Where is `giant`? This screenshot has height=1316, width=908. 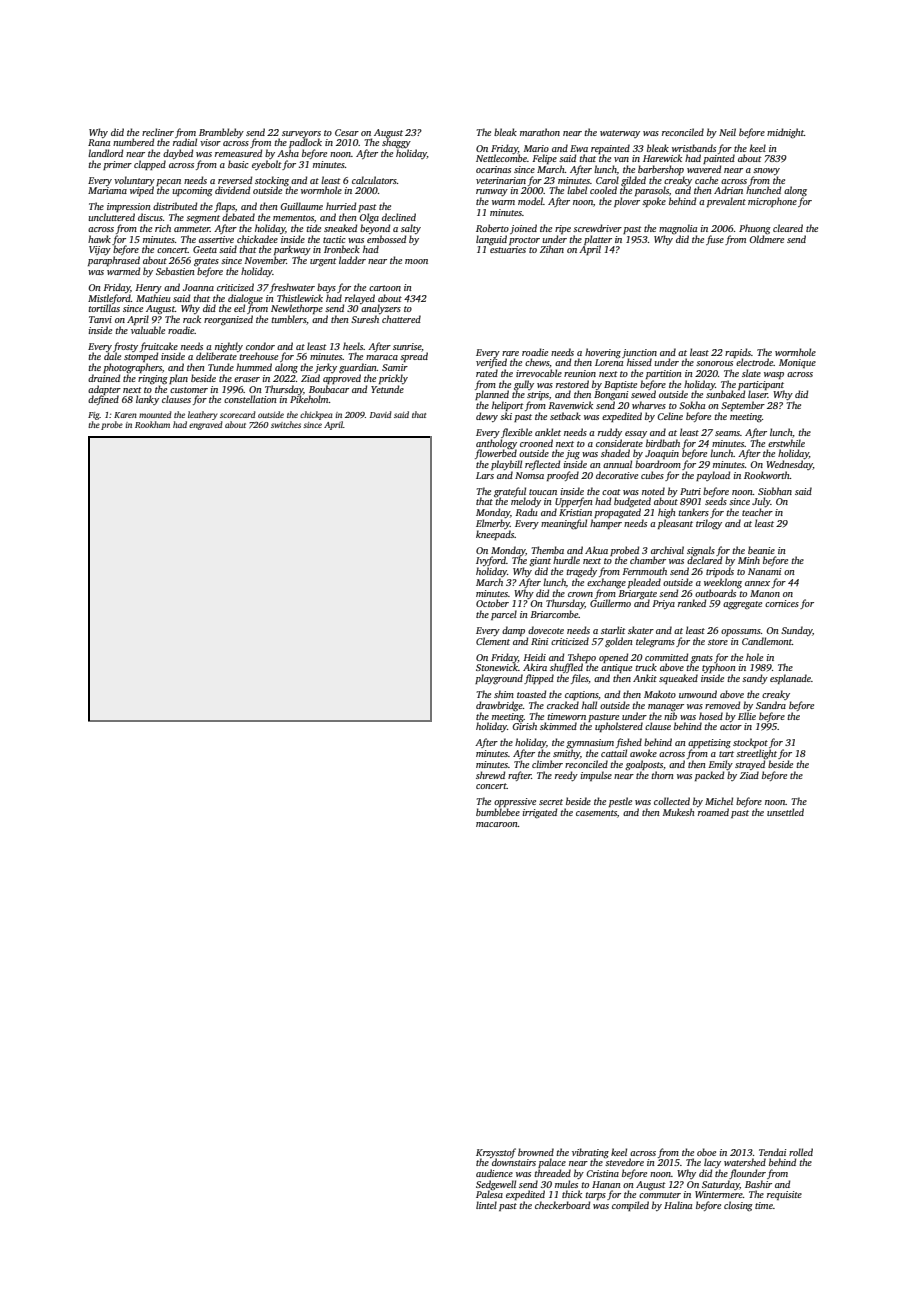
giant is located at coordinates (540, 562).
